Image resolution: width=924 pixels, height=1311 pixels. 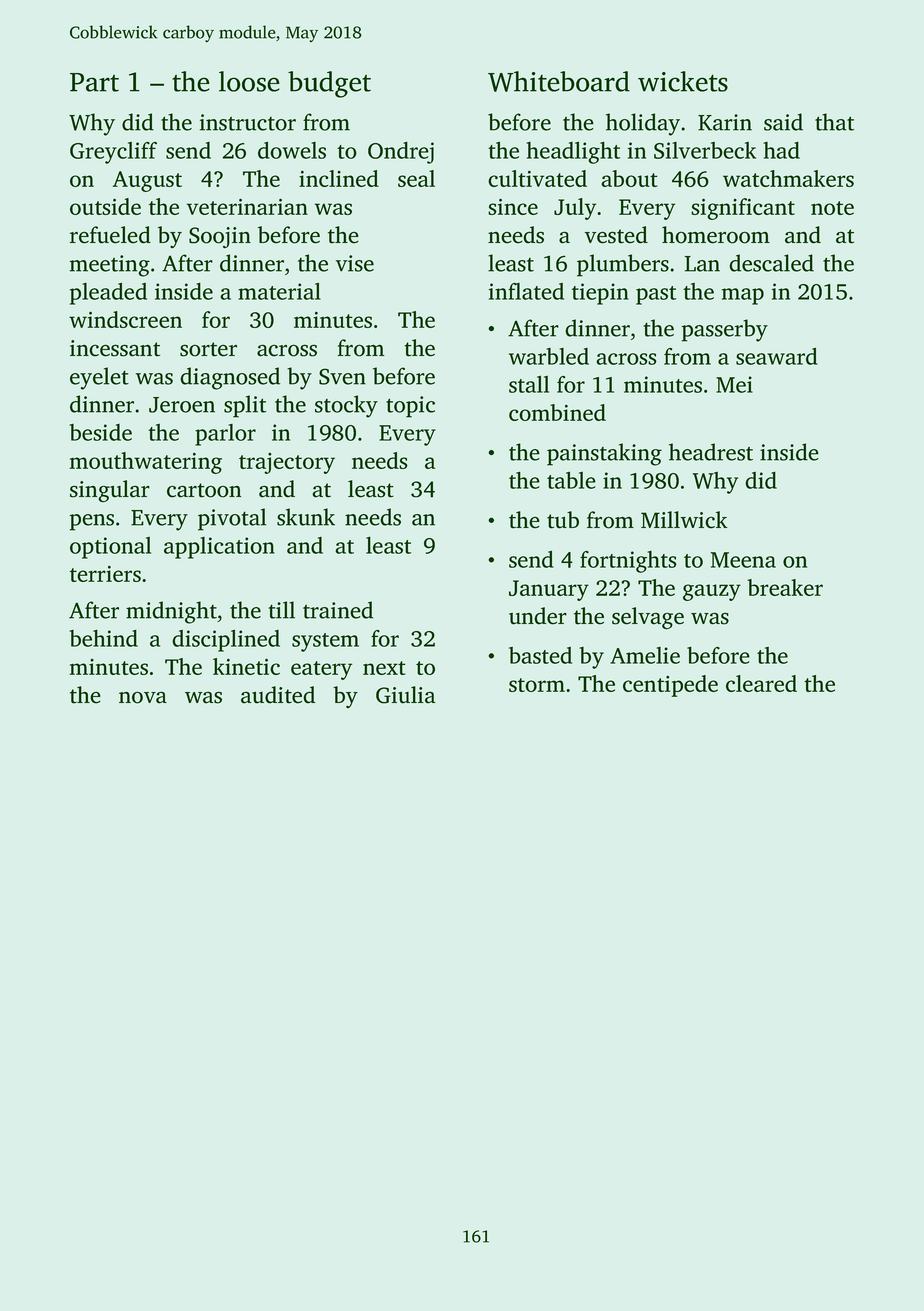 I want to click on tub, so click(x=563, y=520).
